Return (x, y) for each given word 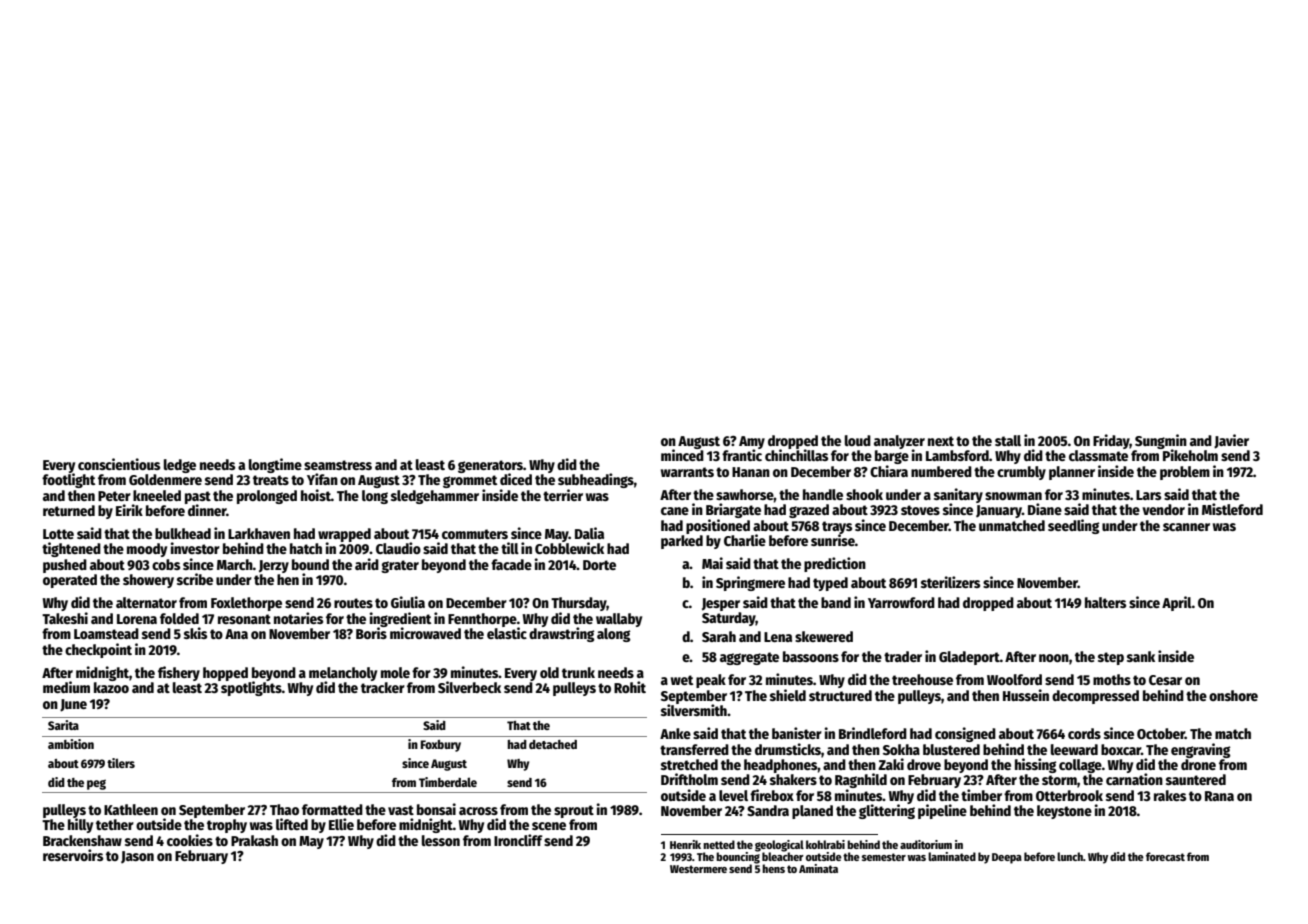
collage (1080, 766)
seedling (1073, 526)
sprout (574, 811)
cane (675, 511)
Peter (114, 496)
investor (195, 548)
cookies (190, 840)
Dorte (599, 565)
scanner (1186, 527)
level (733, 795)
